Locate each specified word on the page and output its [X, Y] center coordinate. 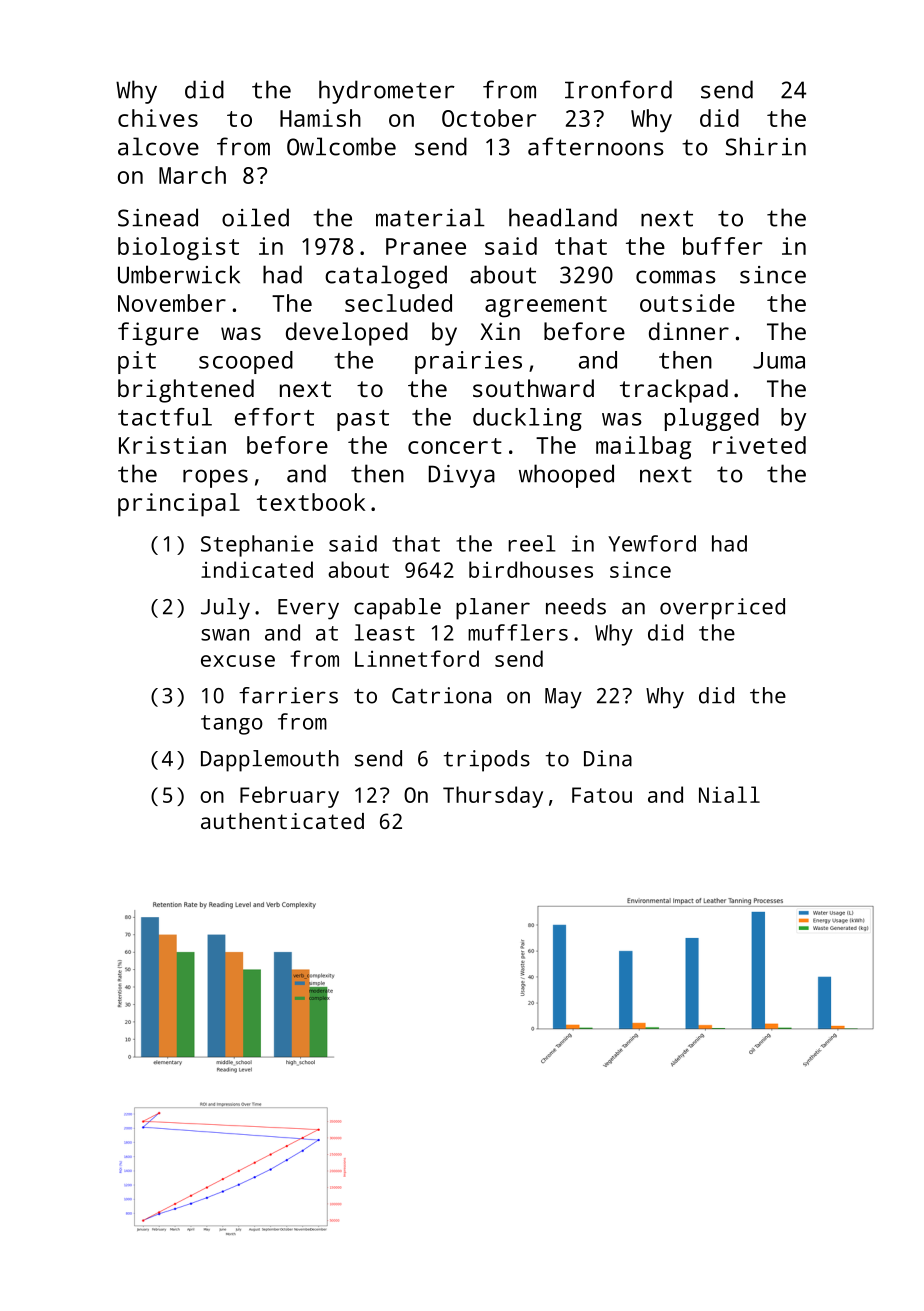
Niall [729, 794]
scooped [246, 362]
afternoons [596, 146]
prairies [468, 362]
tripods [487, 761]
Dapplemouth [270, 761]
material [430, 217]
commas [676, 277]
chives [158, 118]
